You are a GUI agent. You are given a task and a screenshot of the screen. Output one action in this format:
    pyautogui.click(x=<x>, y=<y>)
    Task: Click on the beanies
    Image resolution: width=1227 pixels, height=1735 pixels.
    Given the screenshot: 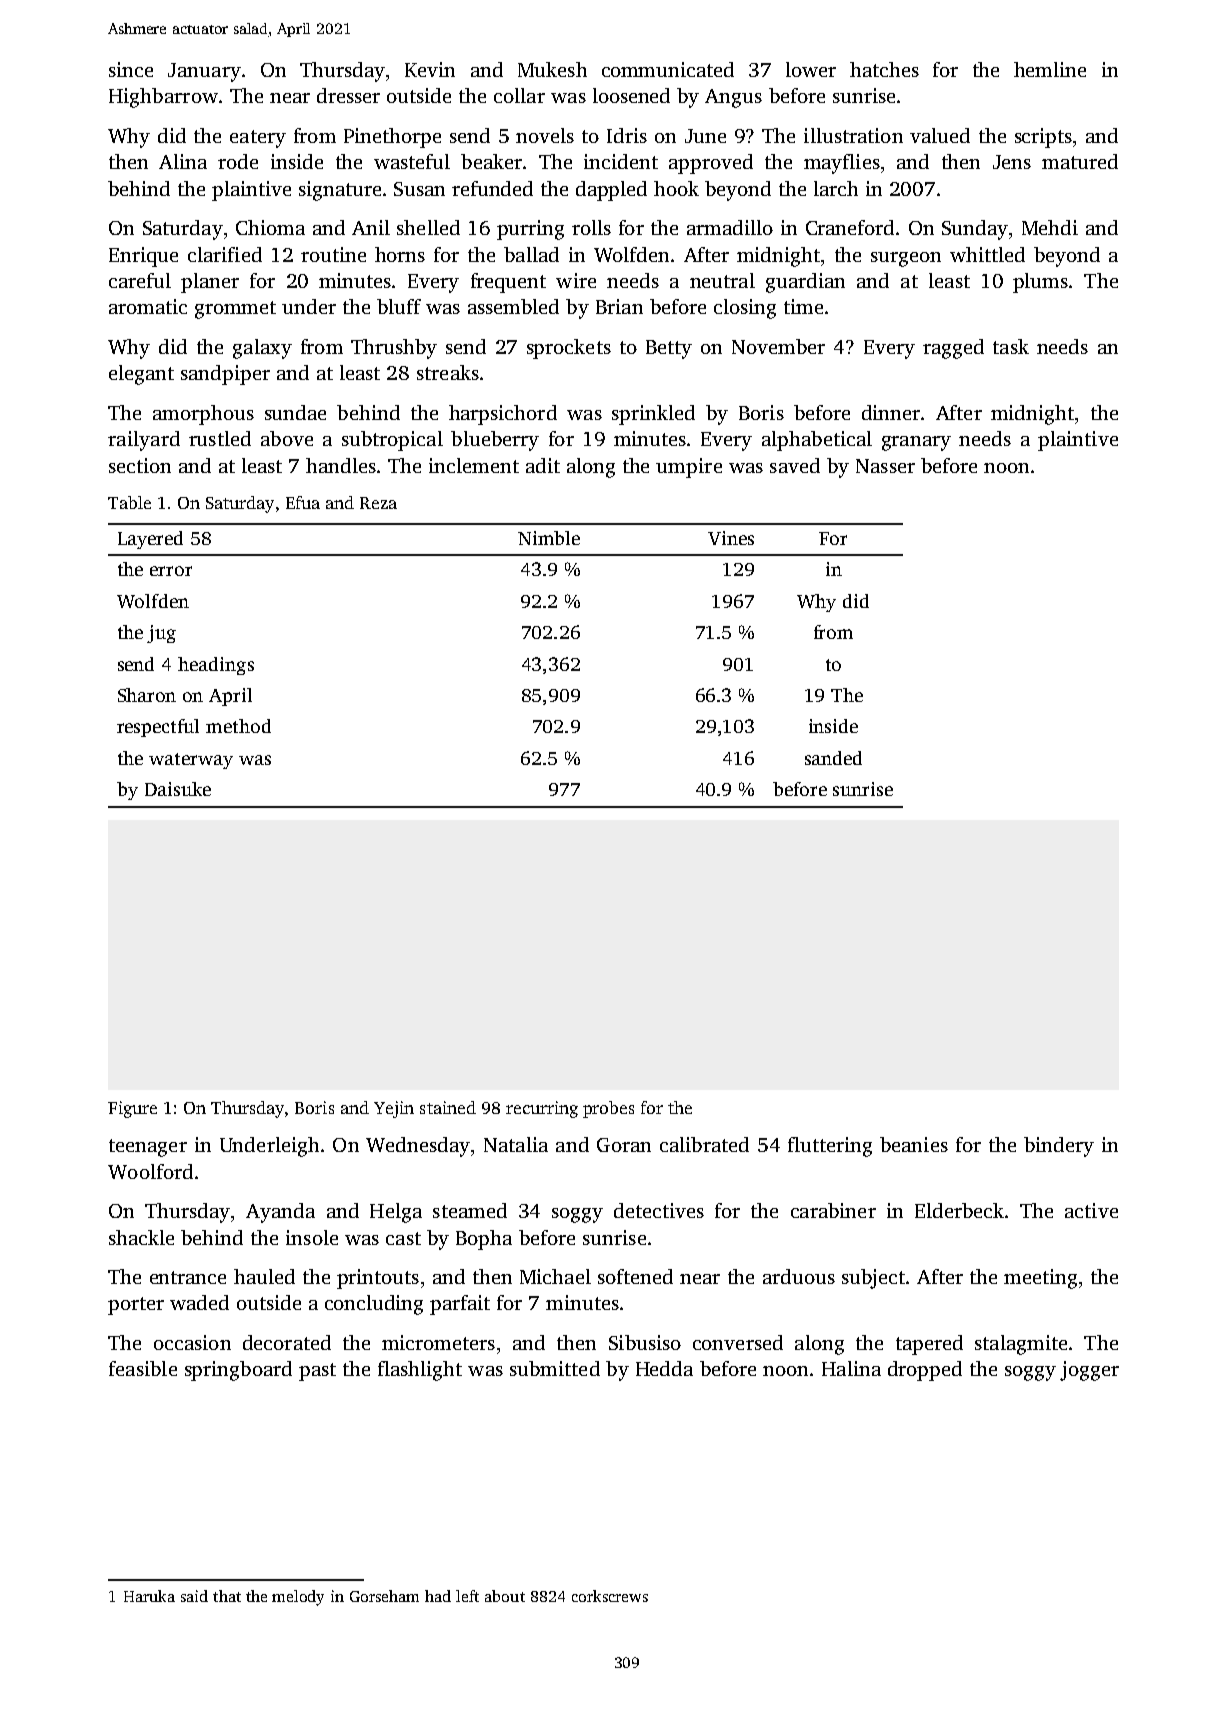 What is the action you would take?
    pyautogui.click(x=914, y=1144)
